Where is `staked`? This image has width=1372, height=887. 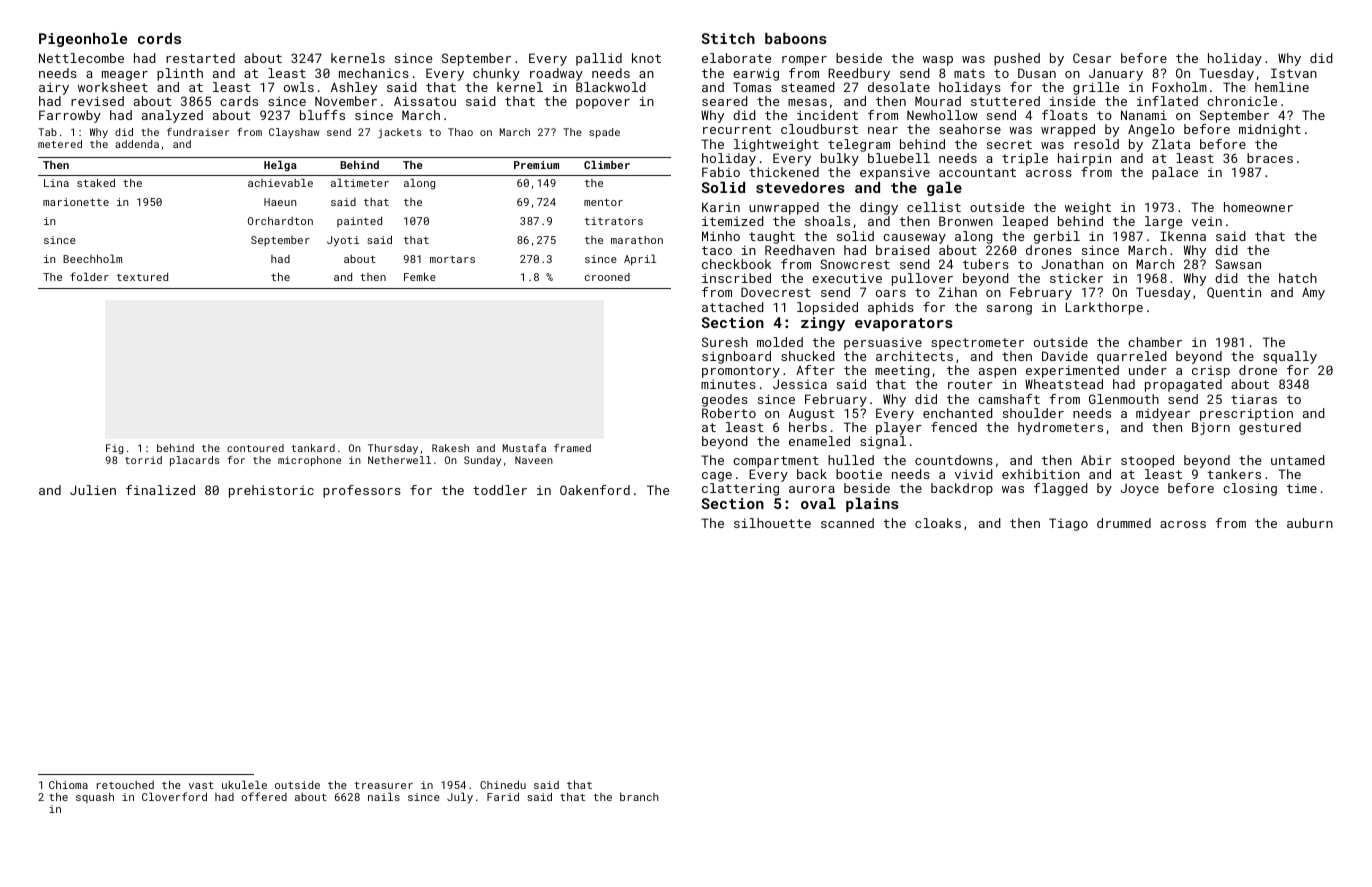 staked is located at coordinates (96, 182).
